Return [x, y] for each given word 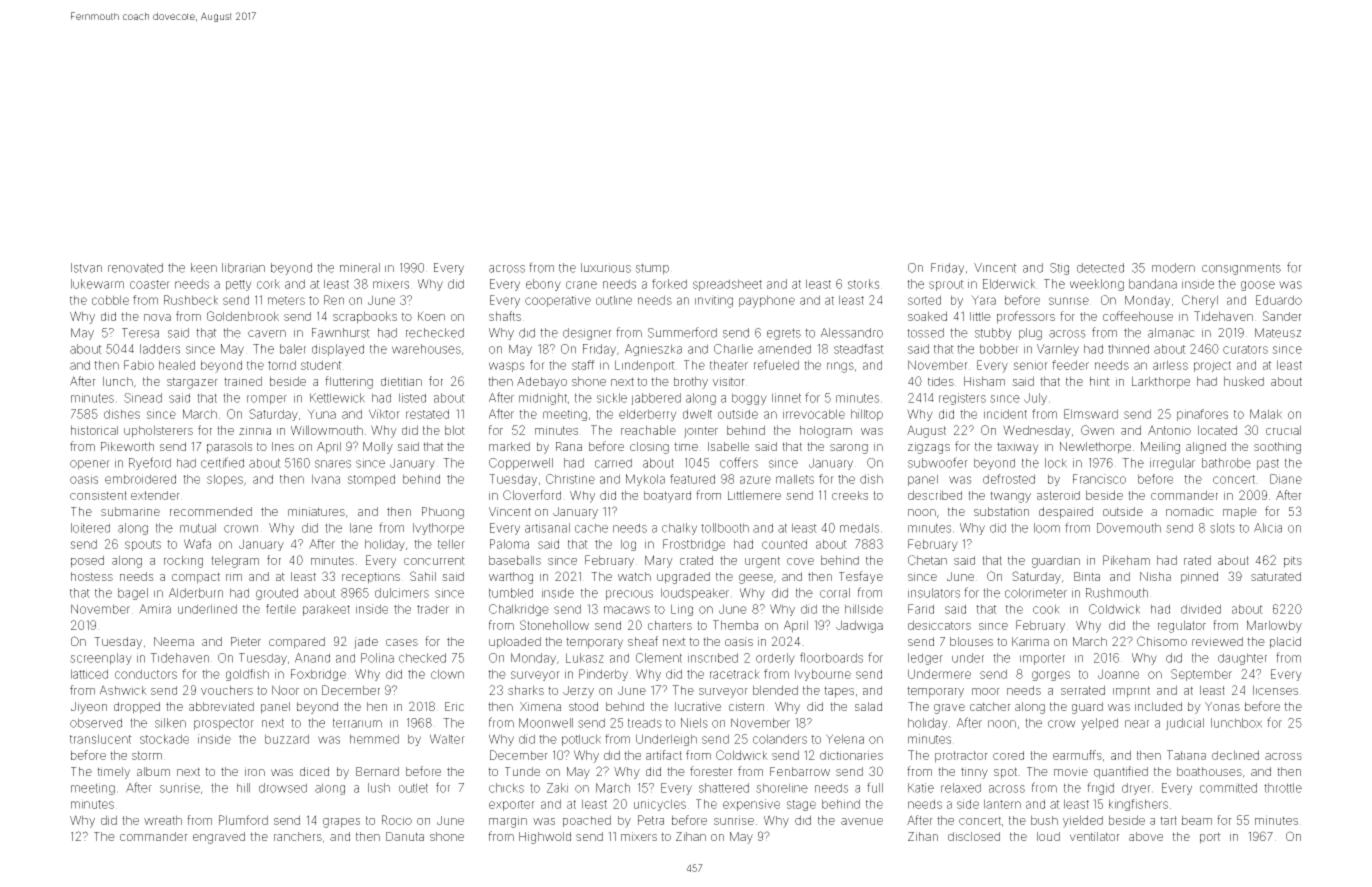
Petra [651, 820]
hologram [826, 431]
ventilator [1095, 836]
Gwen [1097, 430]
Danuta [405, 836]
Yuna [321, 414]
